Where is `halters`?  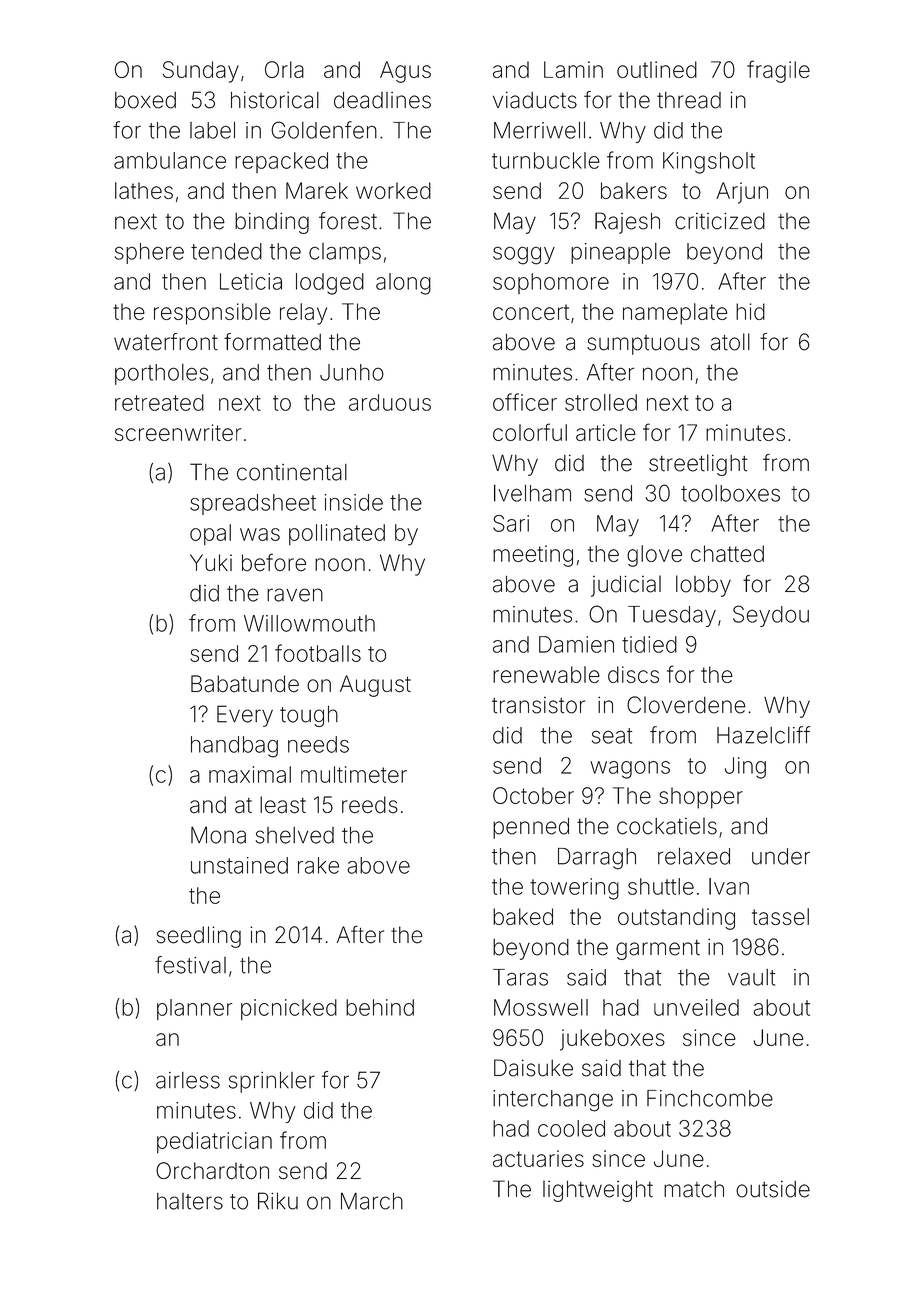 halters is located at coordinates (190, 1201).
